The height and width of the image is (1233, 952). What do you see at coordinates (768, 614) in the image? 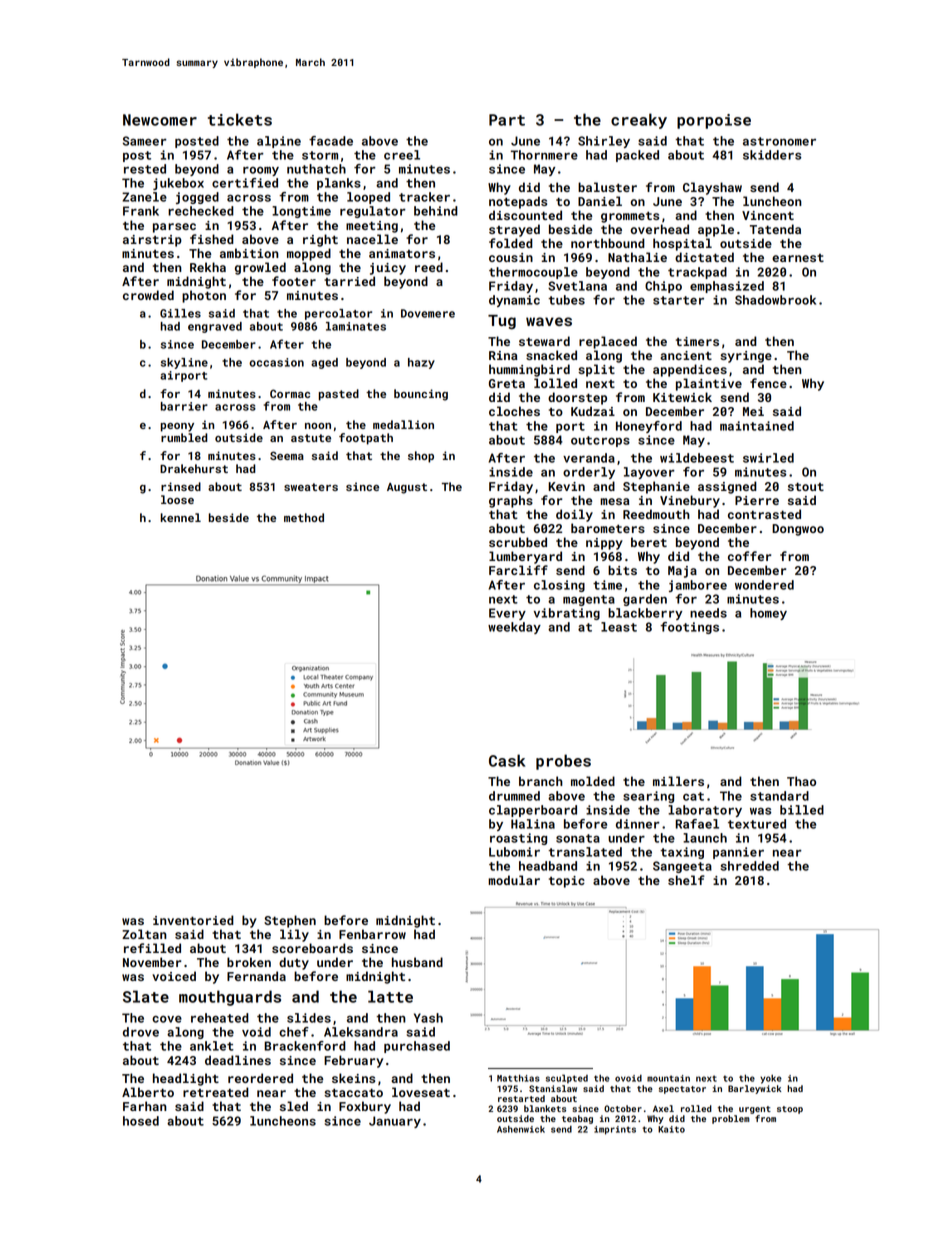
I see `homey` at bounding box center [768, 614].
